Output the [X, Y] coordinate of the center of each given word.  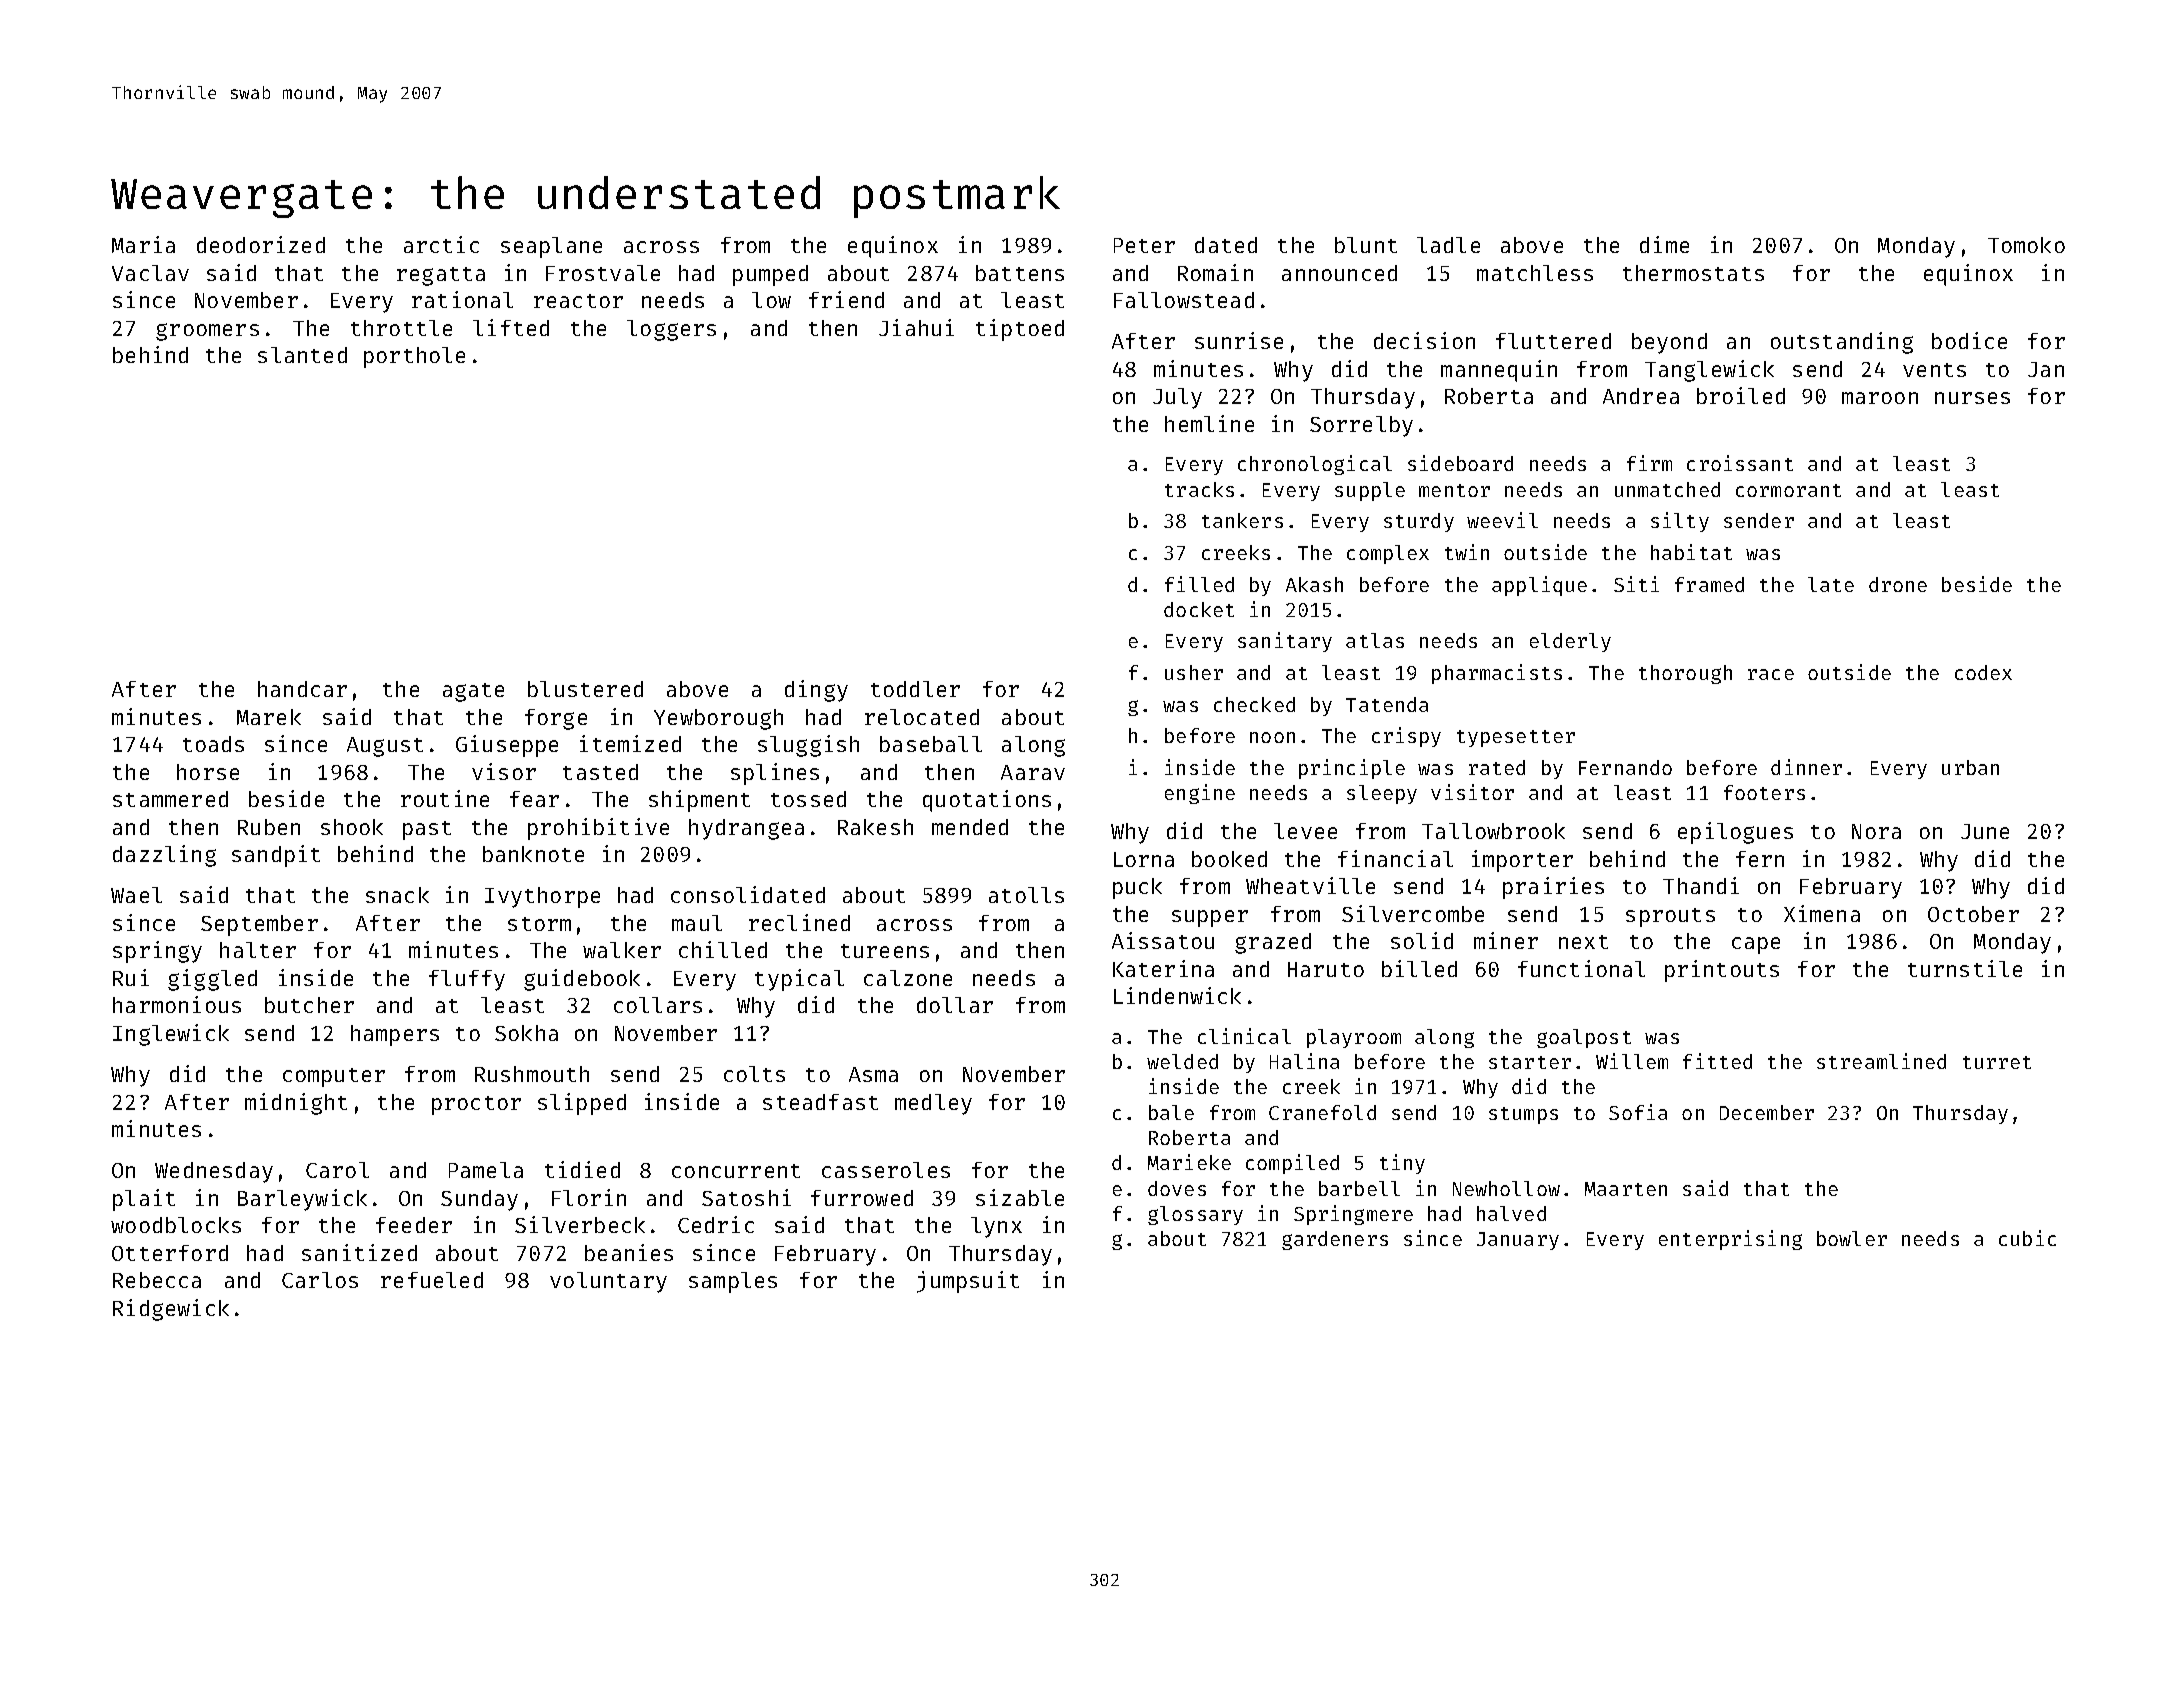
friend [846, 299]
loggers [671, 330]
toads [213, 744]
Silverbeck [580, 1224]
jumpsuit [968, 1282]
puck [1137, 888]
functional [1581, 968]
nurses [1972, 398]
